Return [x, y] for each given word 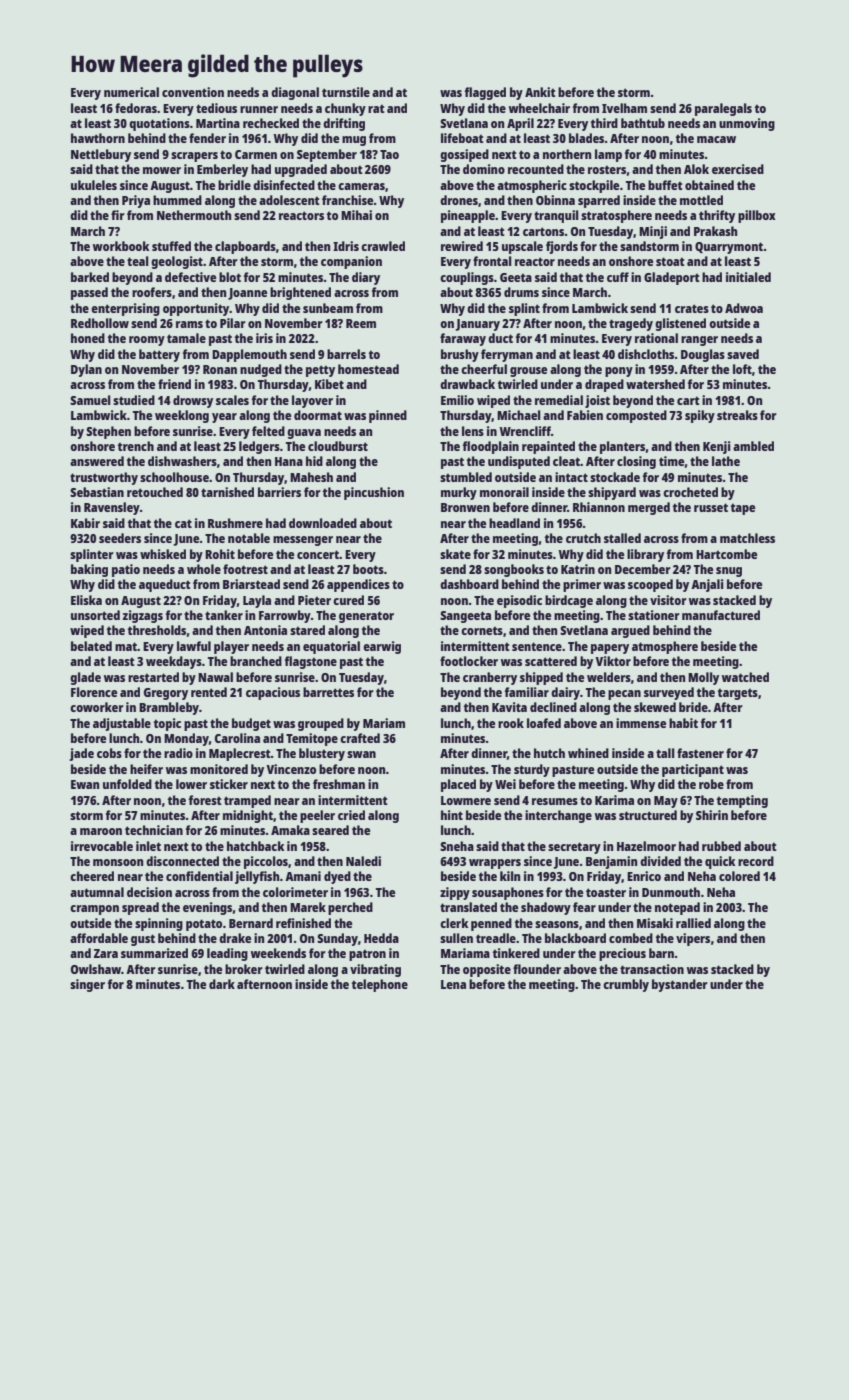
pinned [388, 416]
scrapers [194, 157]
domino [484, 169]
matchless [747, 538]
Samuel [90, 400]
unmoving [747, 124]
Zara [106, 953]
